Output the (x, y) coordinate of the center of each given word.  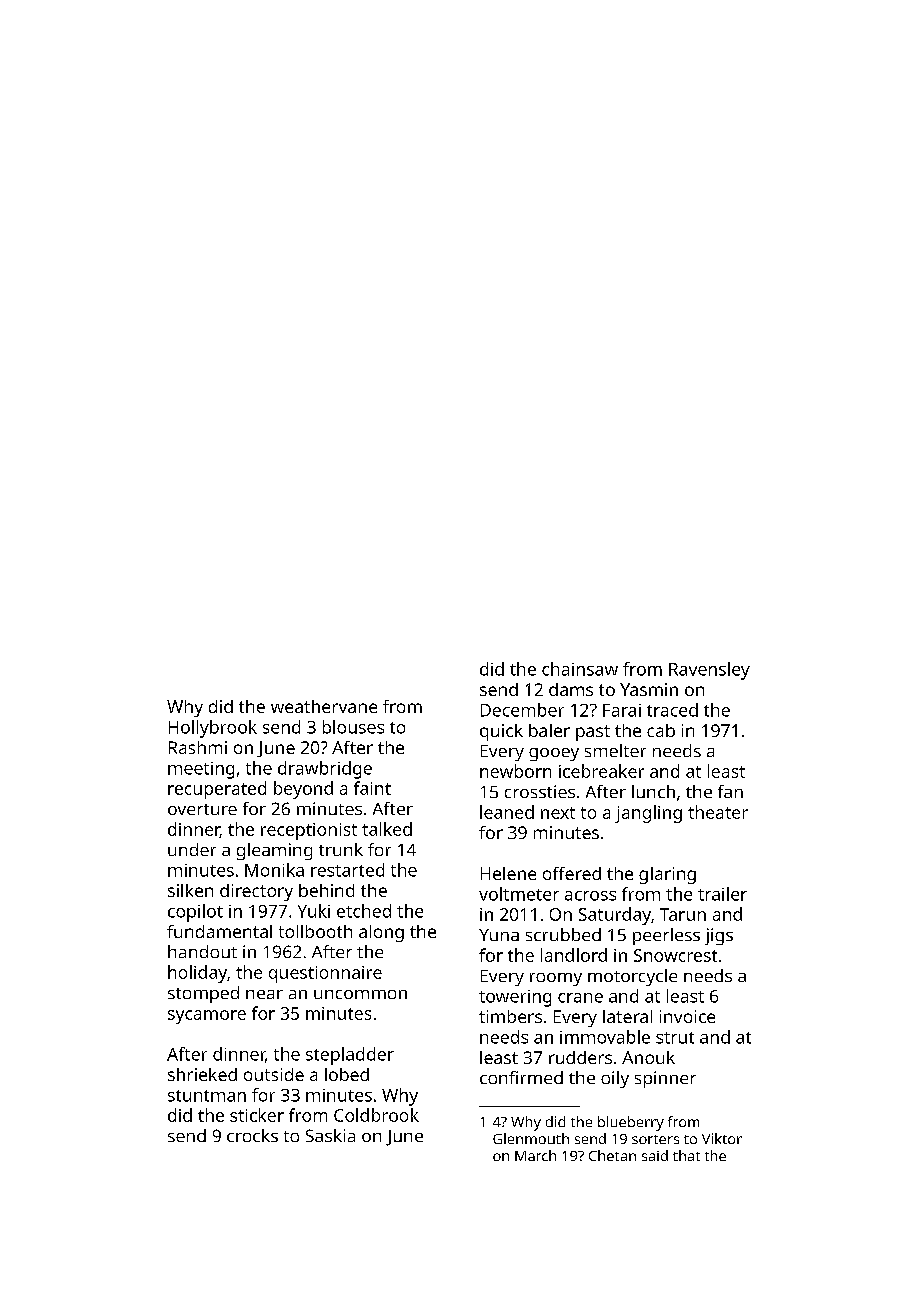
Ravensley (709, 671)
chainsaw (580, 669)
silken (190, 890)
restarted (347, 870)
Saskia (330, 1135)
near (264, 994)
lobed (347, 1074)
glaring (667, 875)
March (535, 1155)
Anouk (648, 1057)
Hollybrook (213, 729)
